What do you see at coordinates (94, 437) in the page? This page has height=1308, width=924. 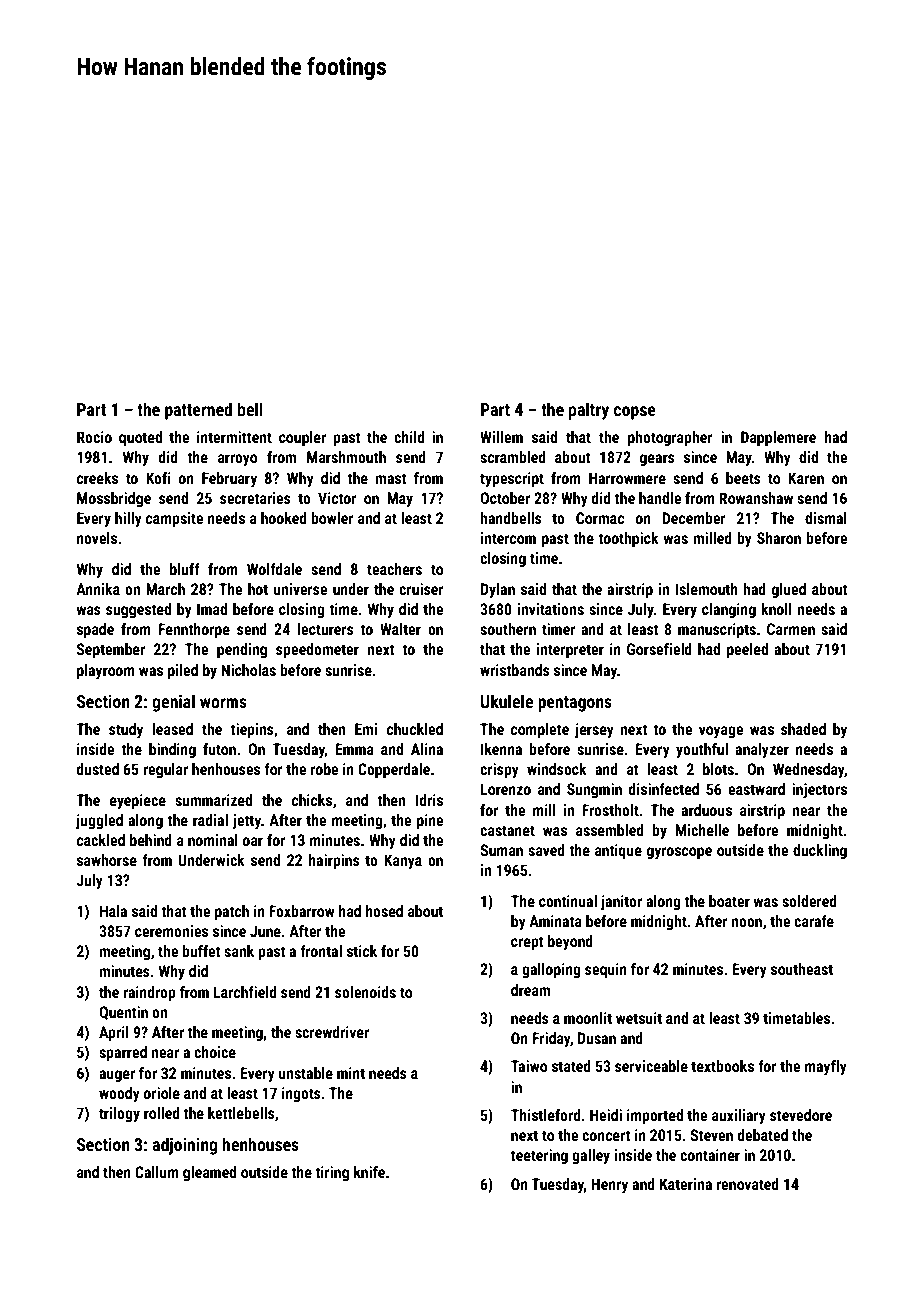 I see `Rocio` at bounding box center [94, 437].
